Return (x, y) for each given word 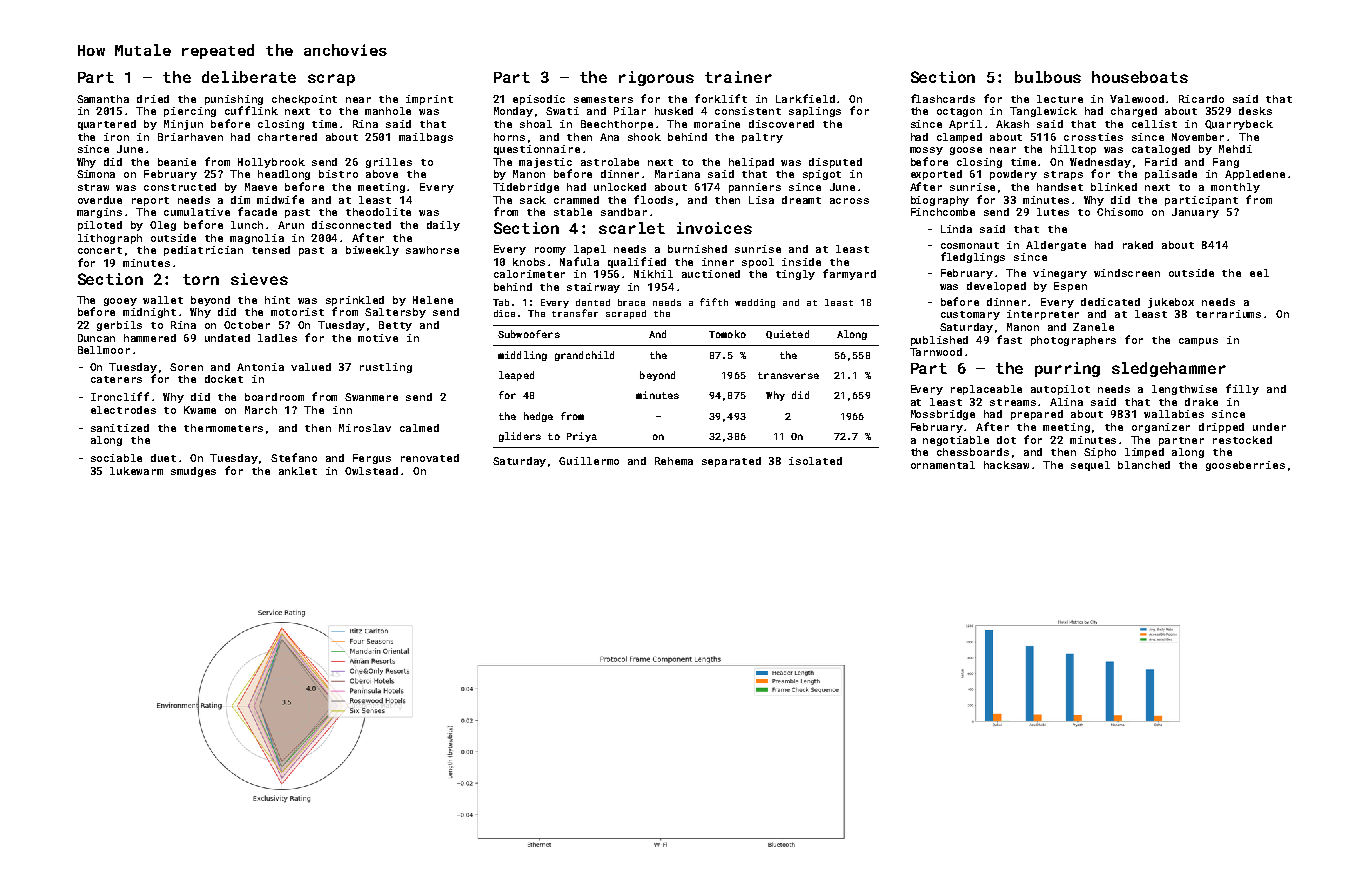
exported (936, 175)
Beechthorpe (617, 125)
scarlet (632, 228)
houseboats (1140, 77)
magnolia (257, 239)
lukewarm (136, 471)
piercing (190, 112)
